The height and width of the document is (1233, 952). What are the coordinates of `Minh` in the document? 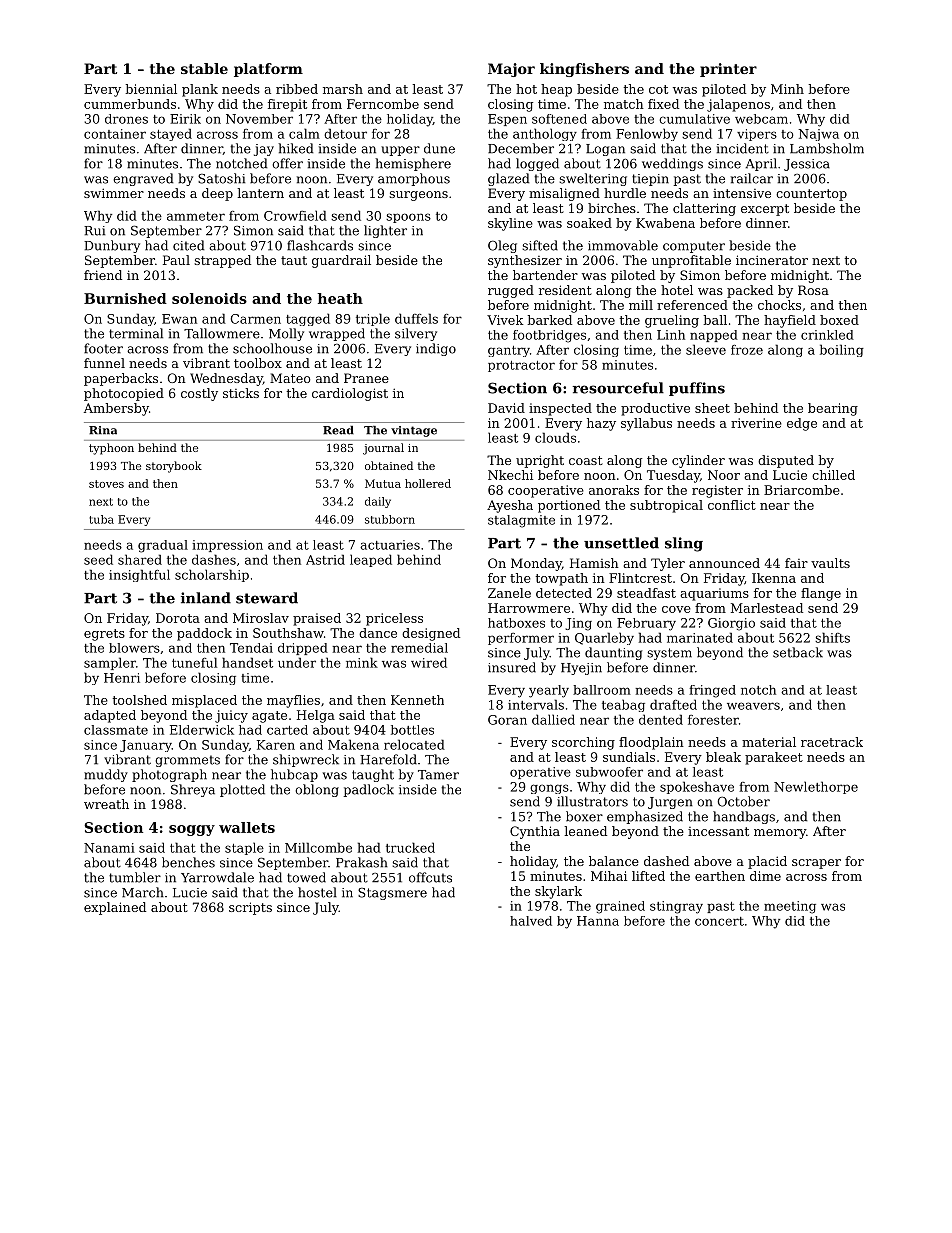 It's located at (787, 89).
